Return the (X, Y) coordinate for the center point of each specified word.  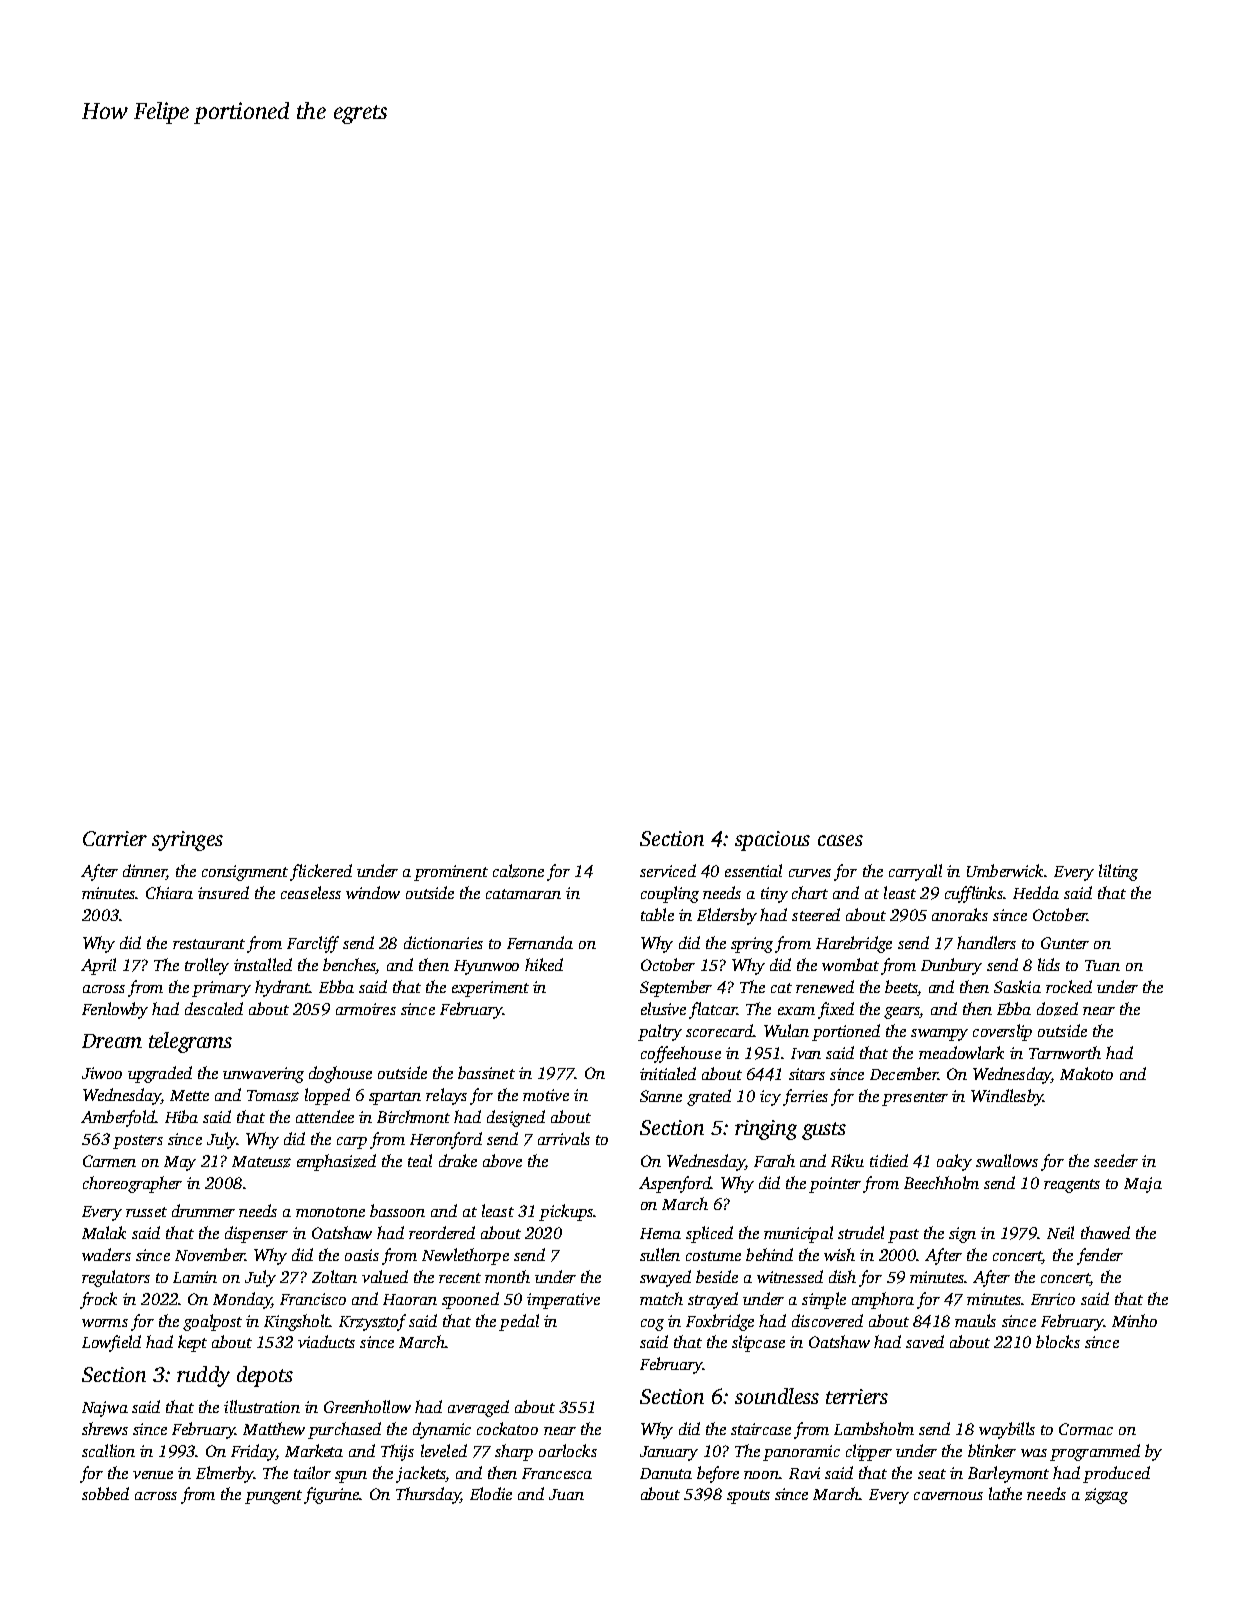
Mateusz (261, 1162)
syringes (187, 841)
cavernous (948, 1496)
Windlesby (1007, 1097)
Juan (566, 1494)
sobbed (105, 1493)
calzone (518, 871)
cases (840, 840)
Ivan (806, 1053)
